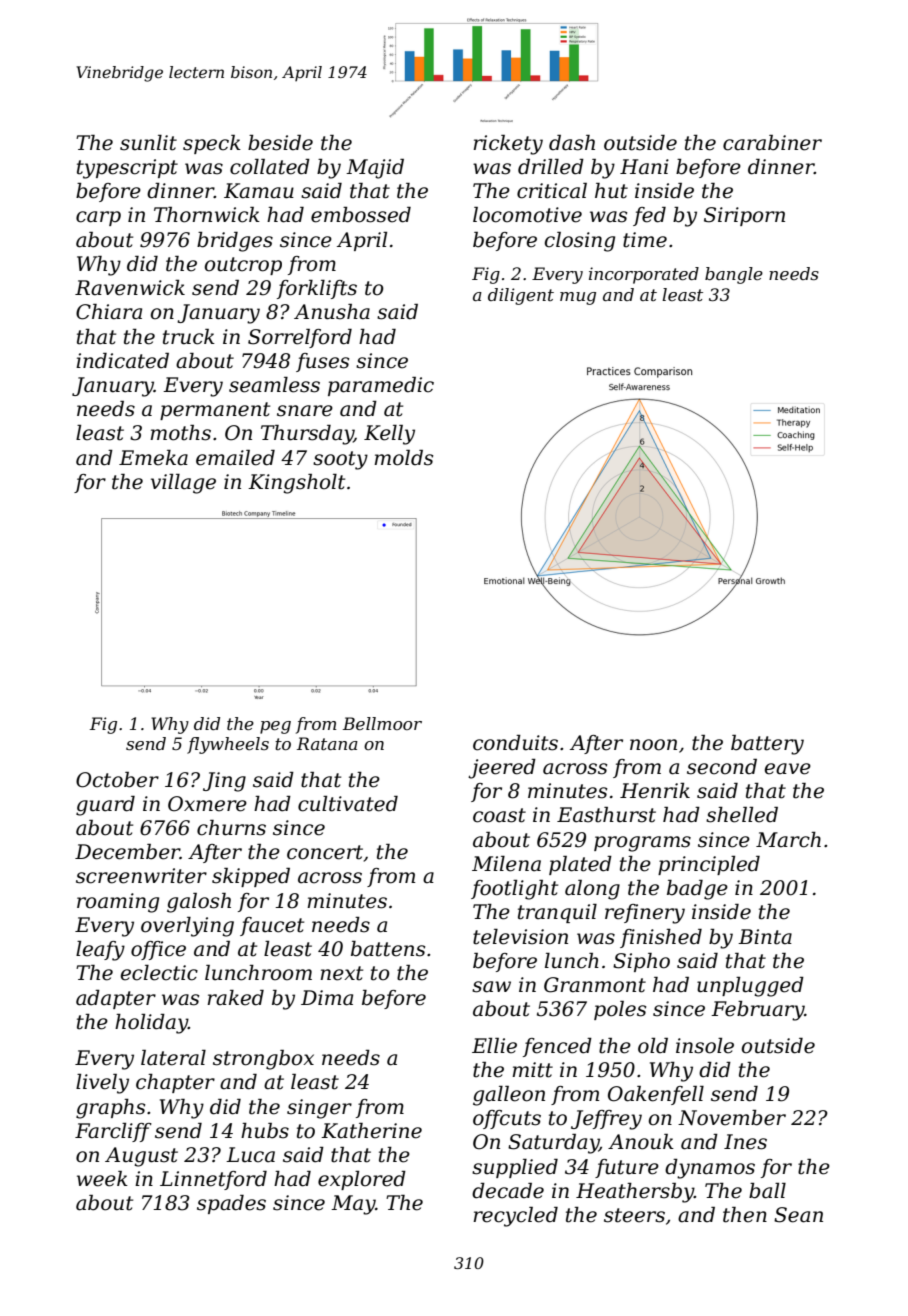  I want to click on carabiner, so click(772, 143).
